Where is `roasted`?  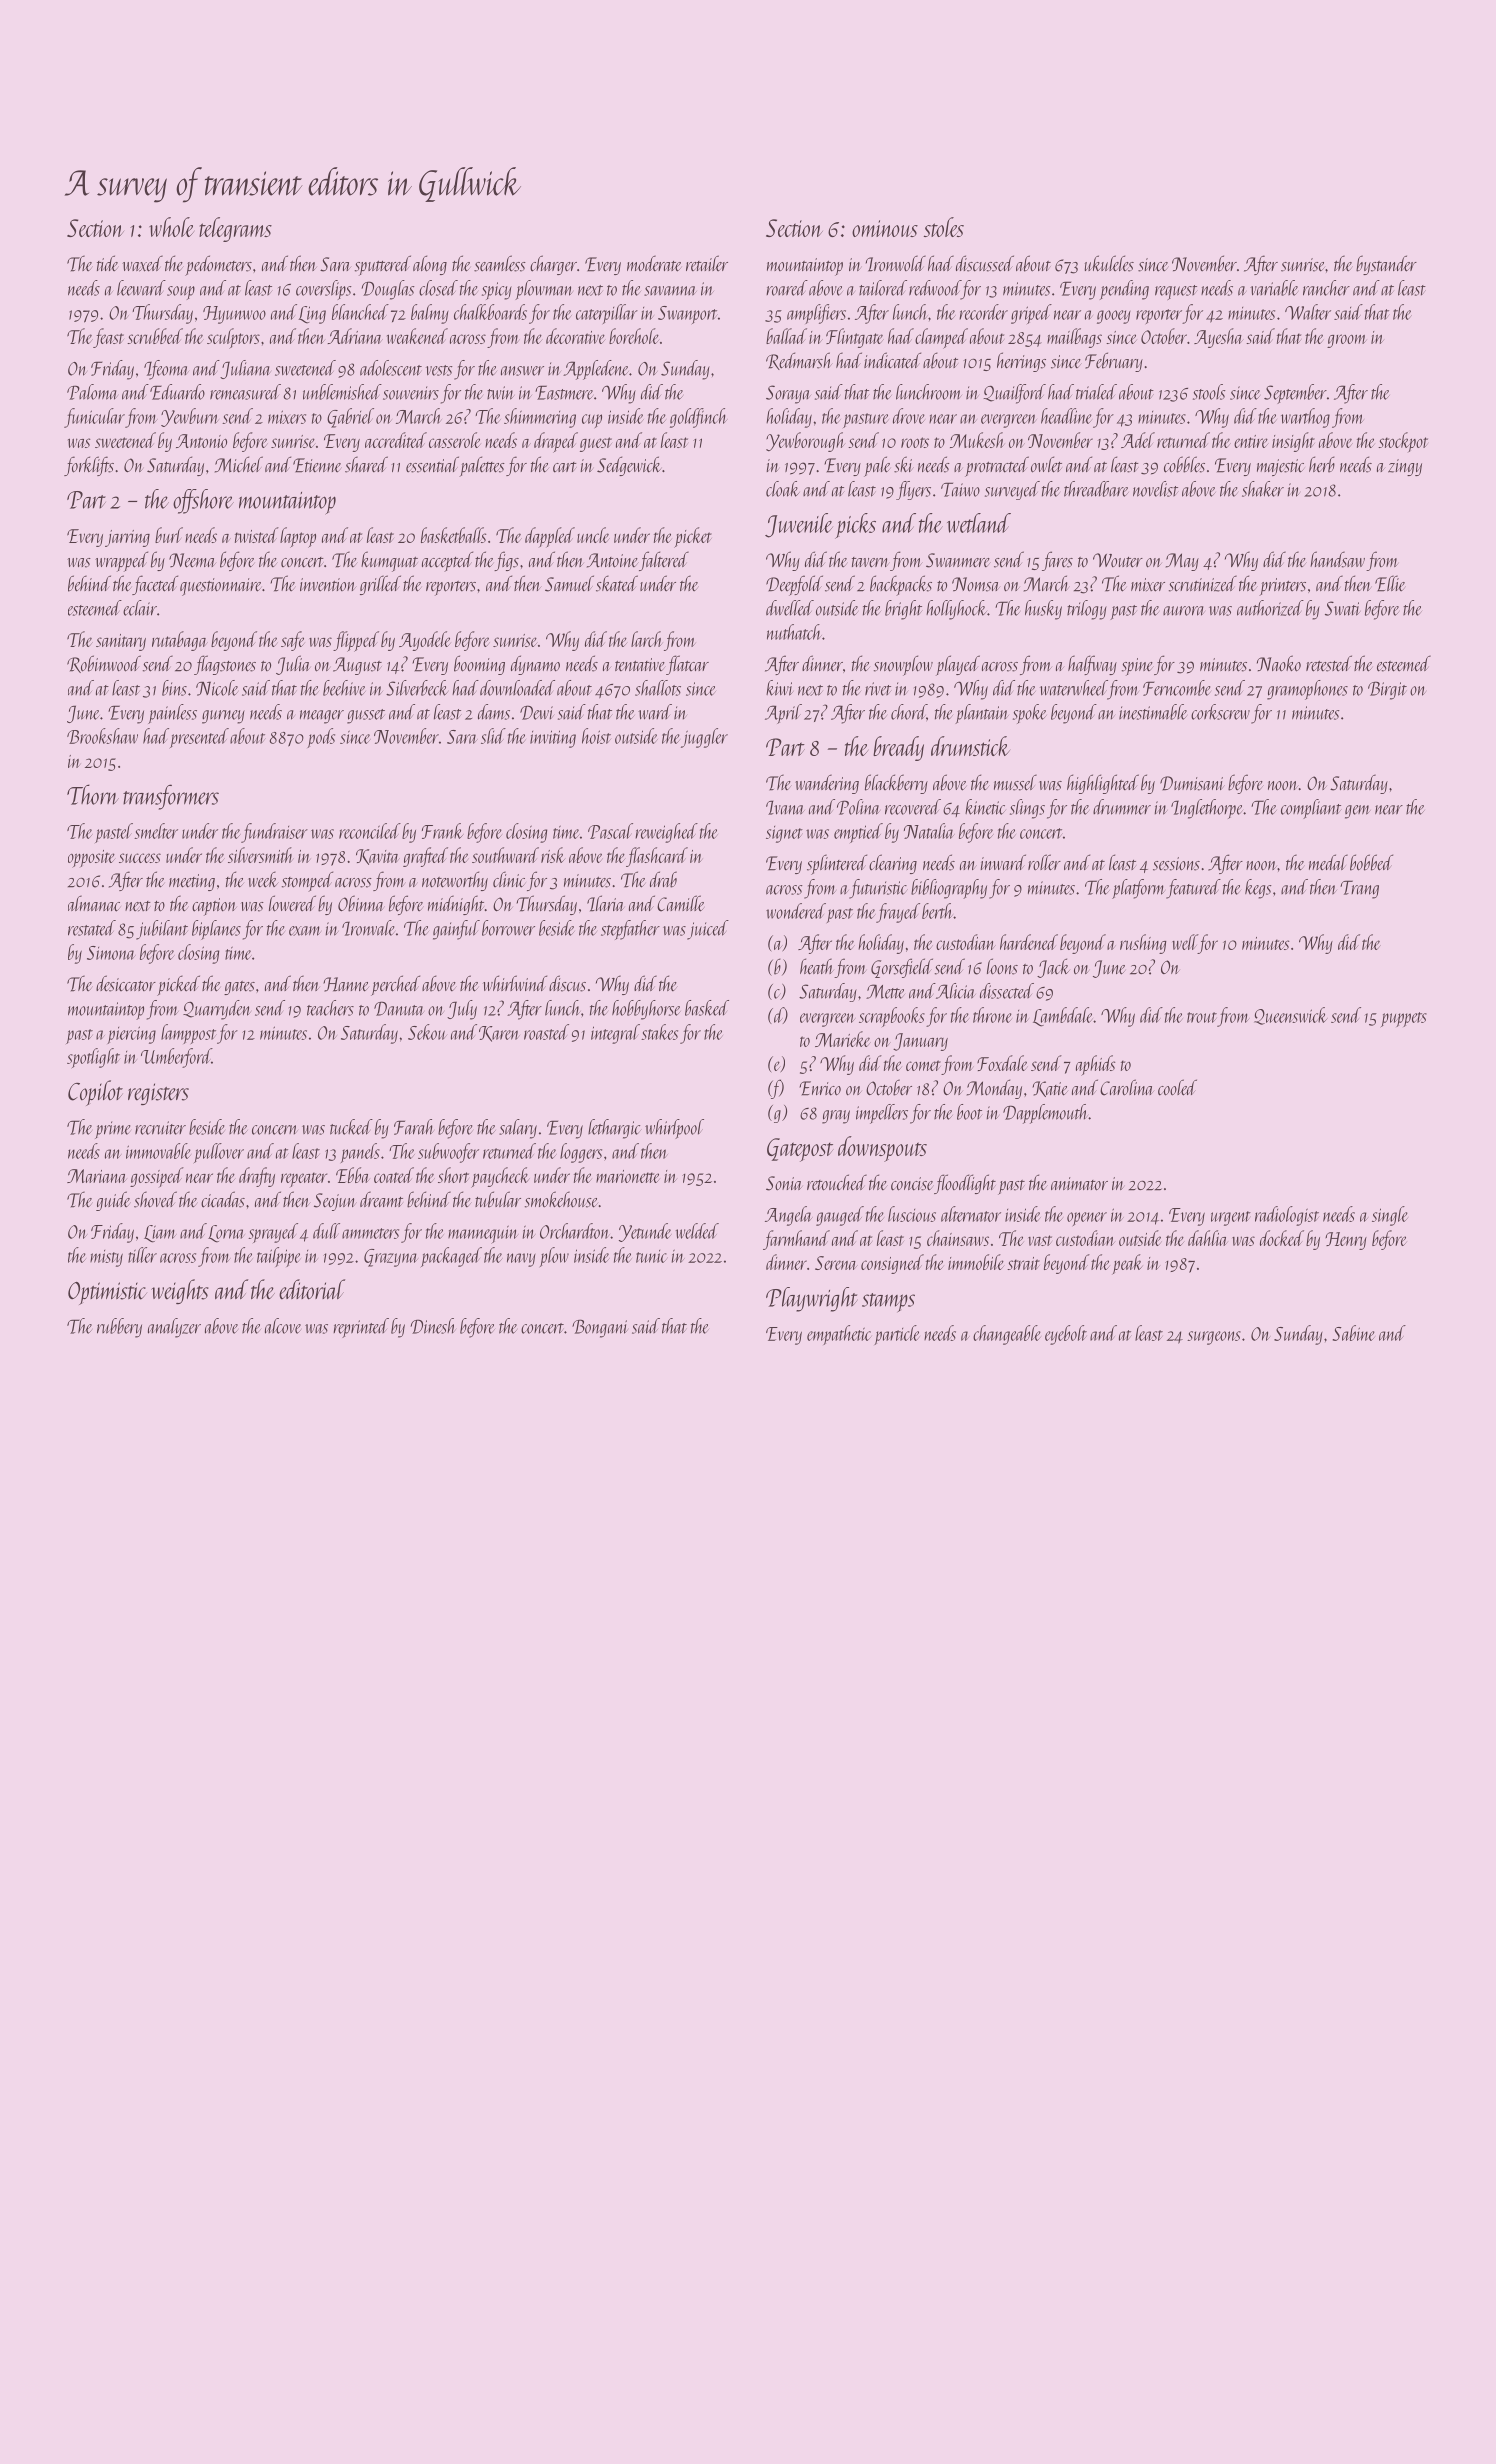
roasted is located at coordinates (546, 1032).
